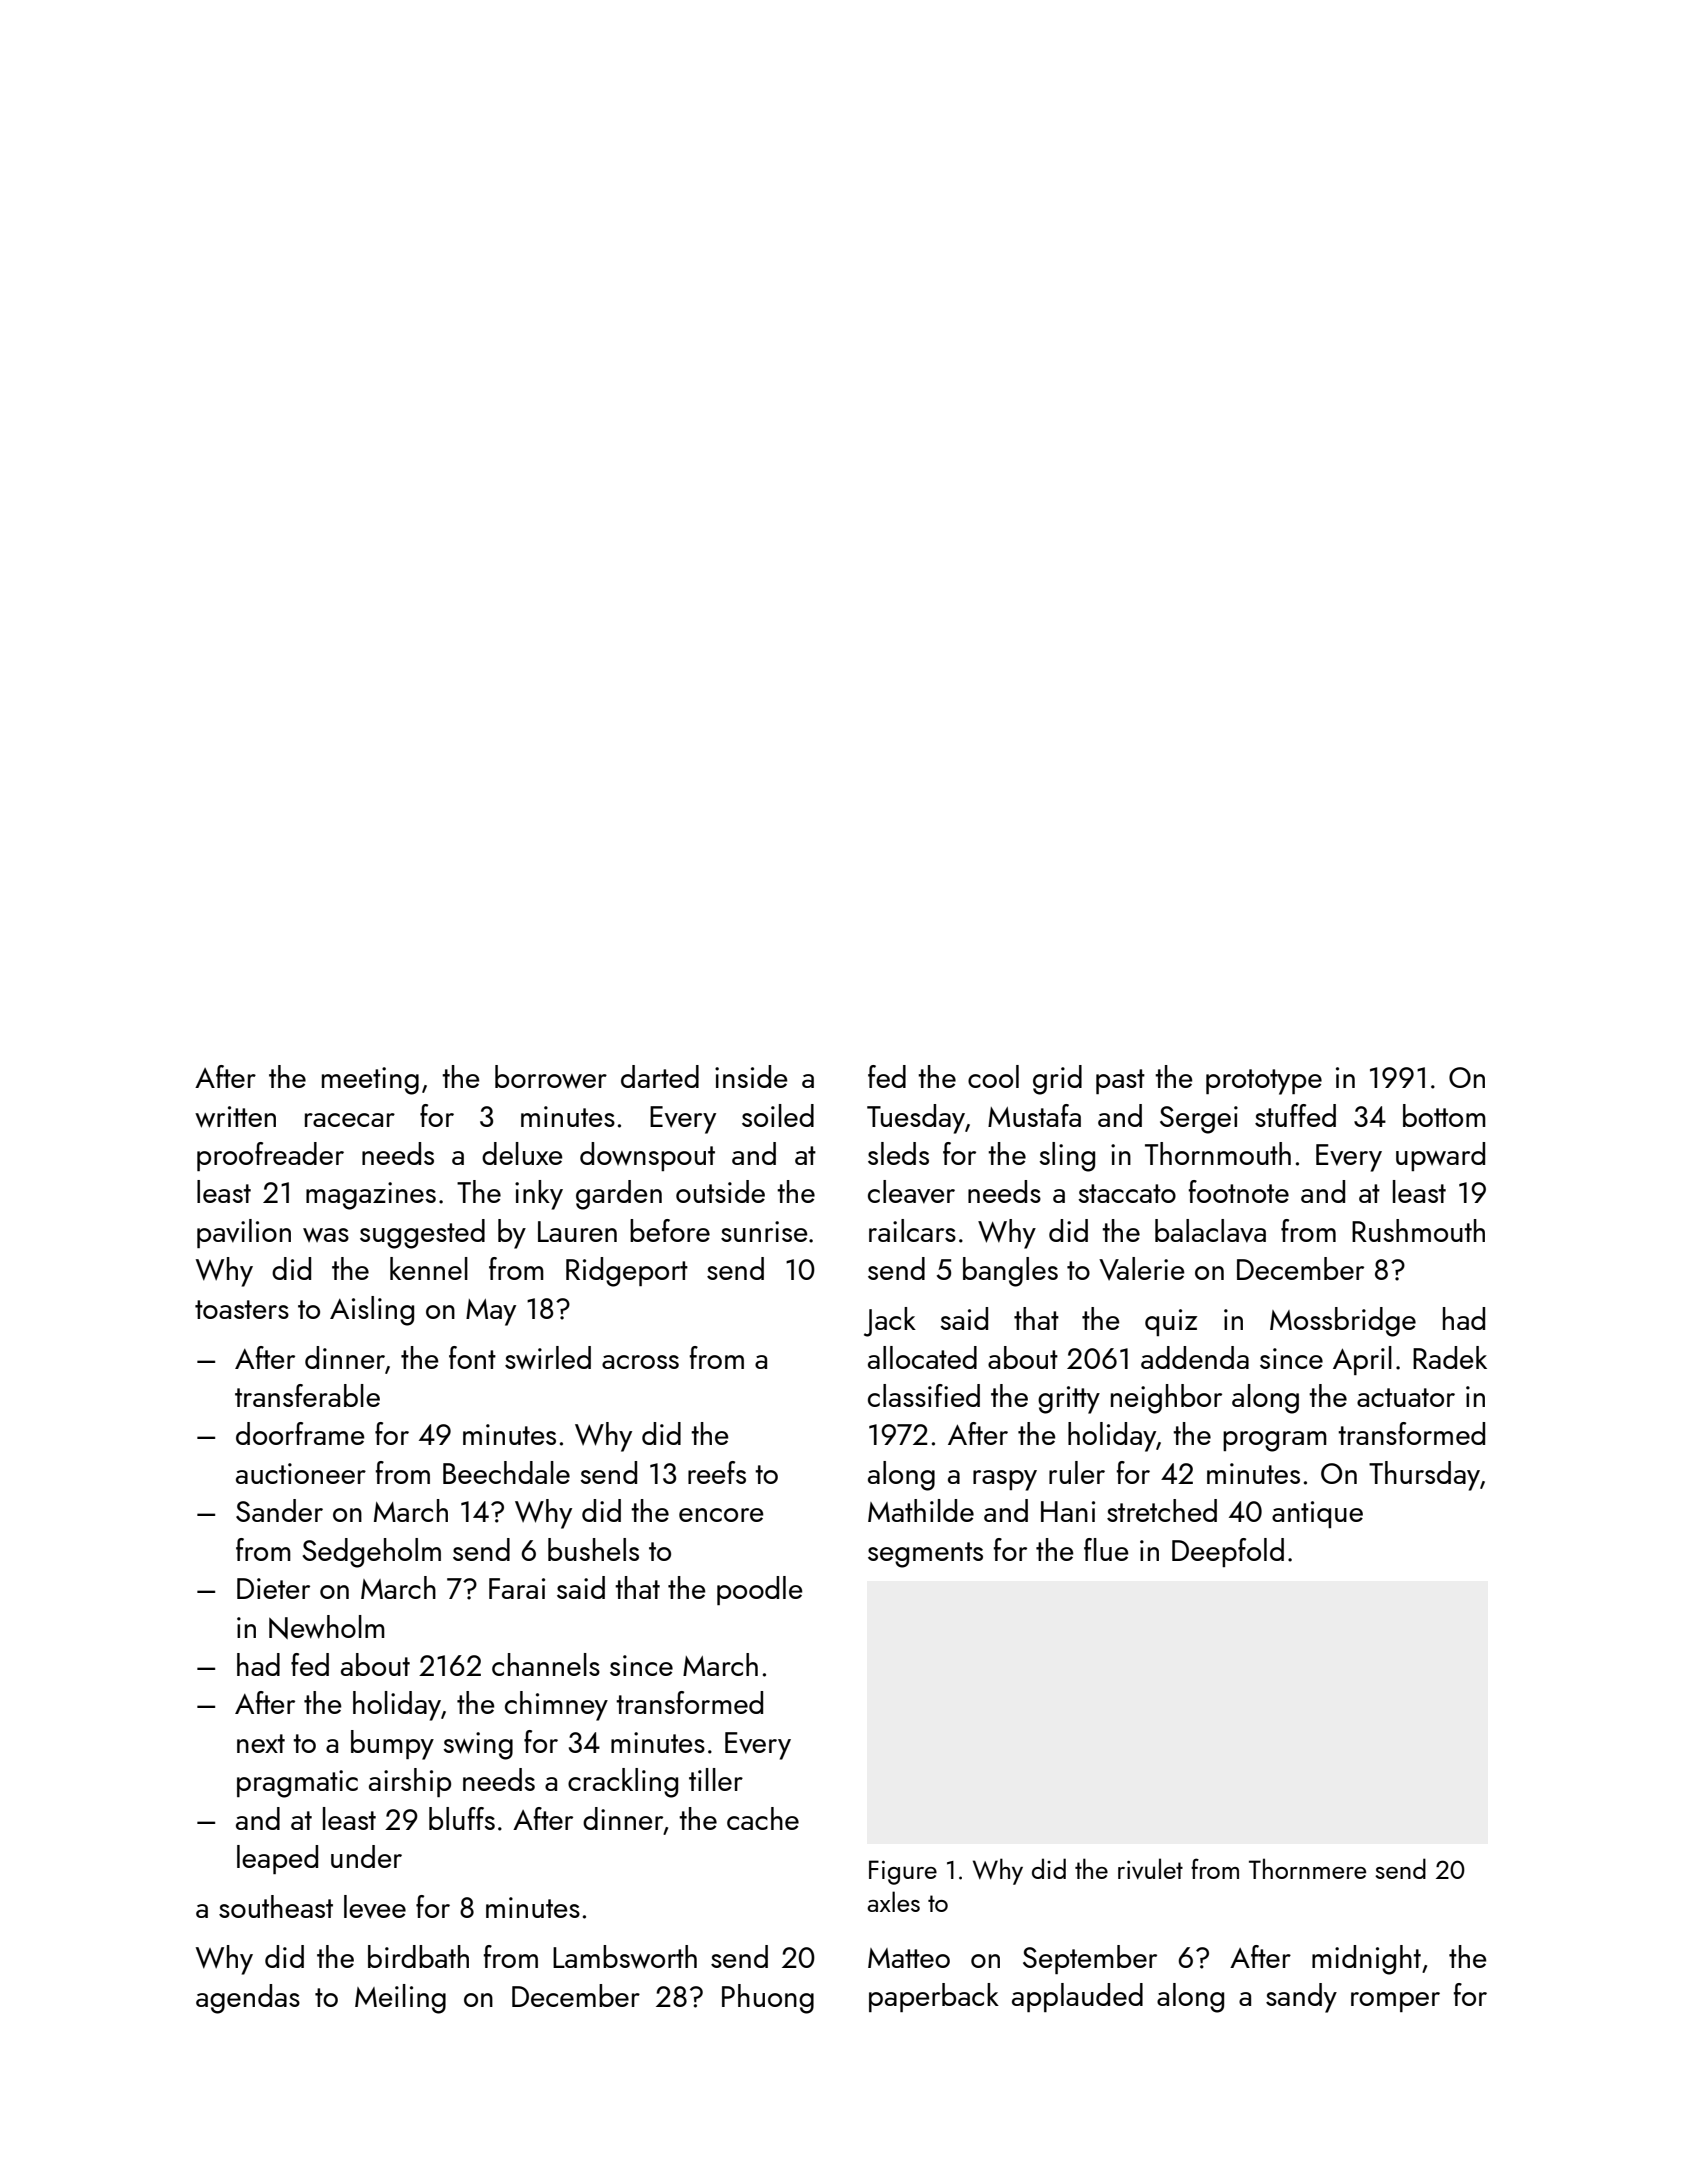  What do you see at coordinates (235, 1117) in the screenshot?
I see `written` at bounding box center [235, 1117].
